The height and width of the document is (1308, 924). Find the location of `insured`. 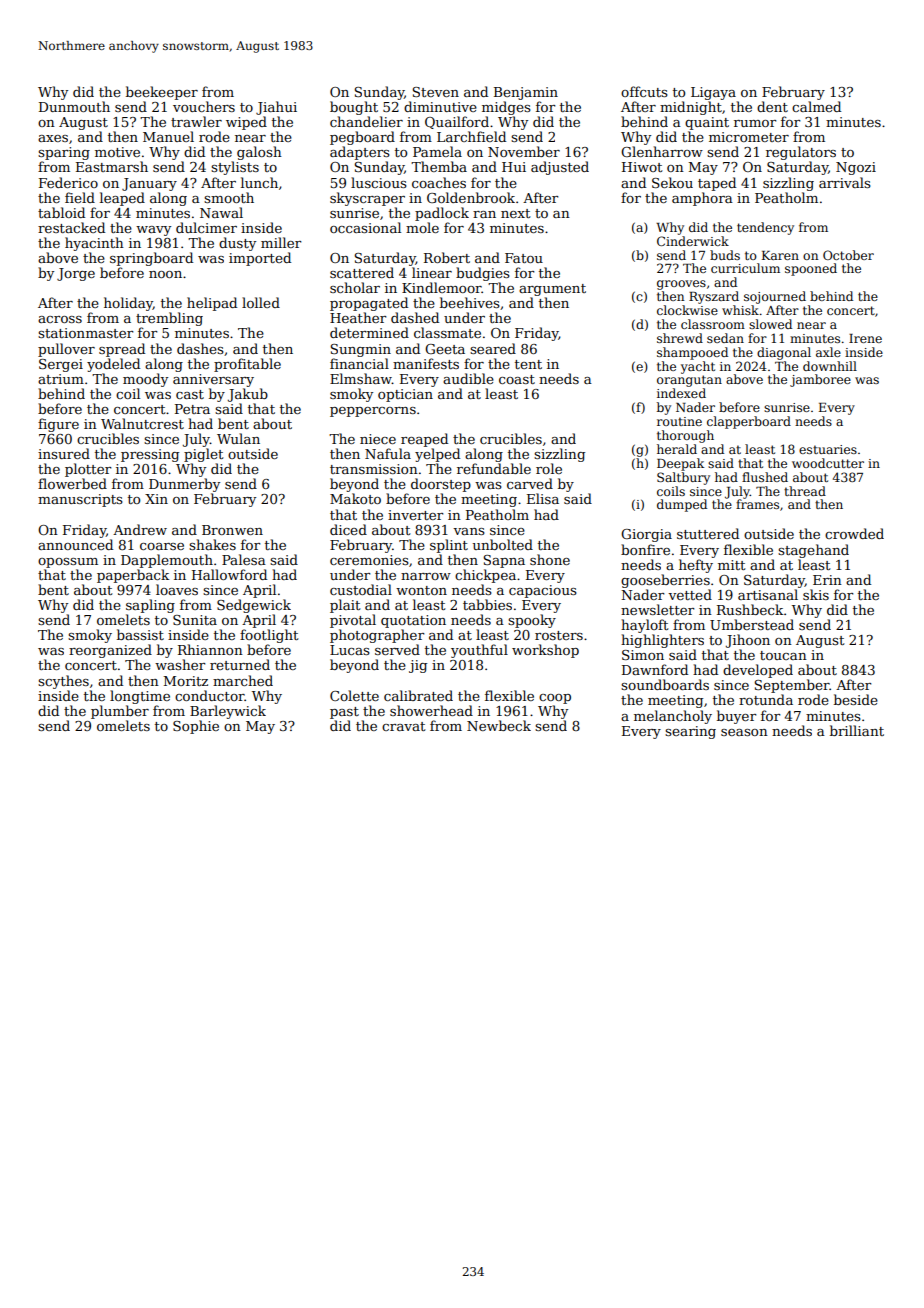

insured is located at coordinates (64, 453).
